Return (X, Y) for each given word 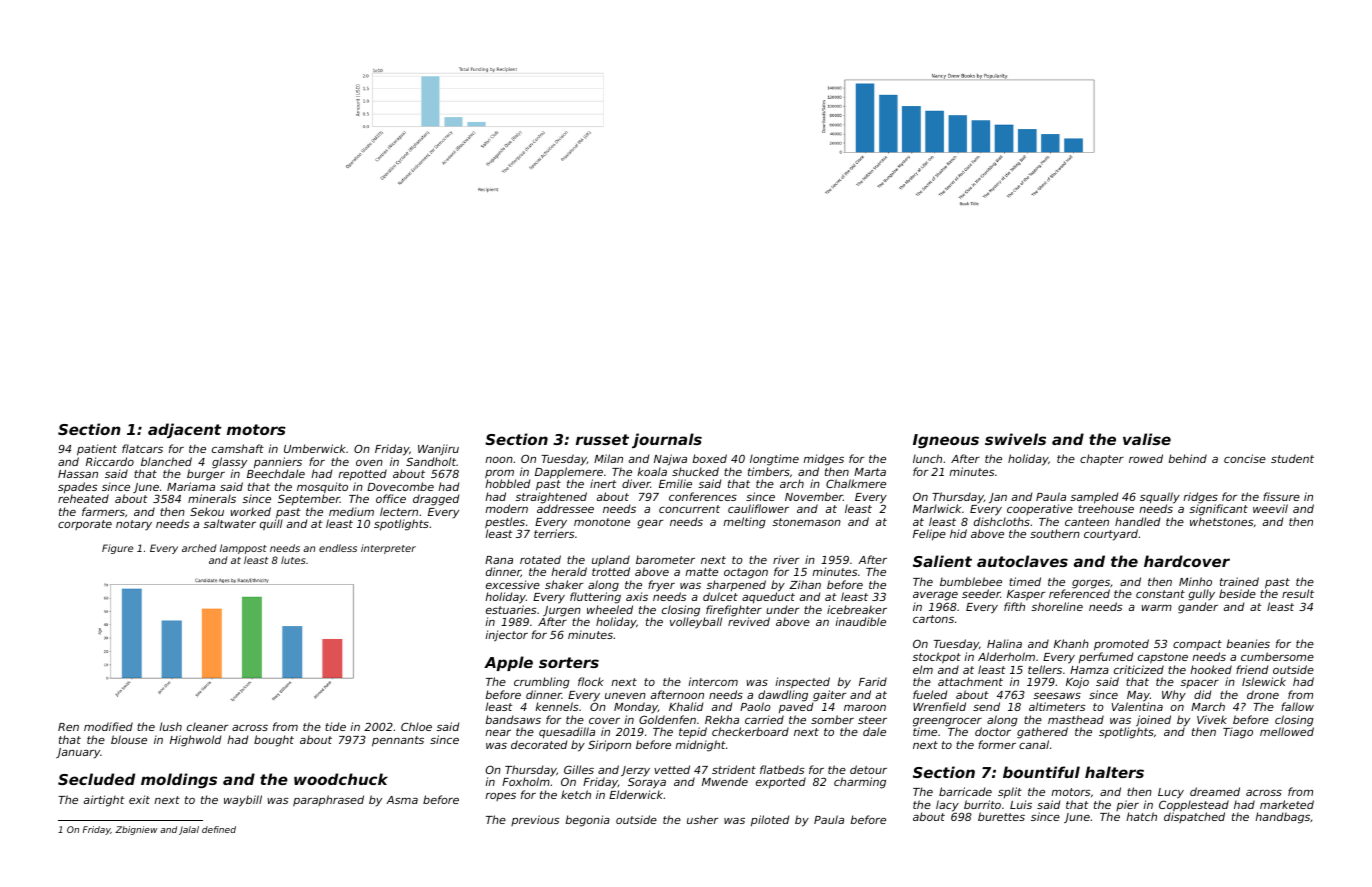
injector (506, 636)
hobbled (507, 483)
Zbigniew (136, 830)
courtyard (1111, 535)
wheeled (610, 609)
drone (1263, 694)
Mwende (725, 781)
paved (796, 707)
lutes (293, 560)
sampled (1094, 498)
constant (1160, 594)
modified (108, 726)
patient (97, 450)
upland (611, 560)
